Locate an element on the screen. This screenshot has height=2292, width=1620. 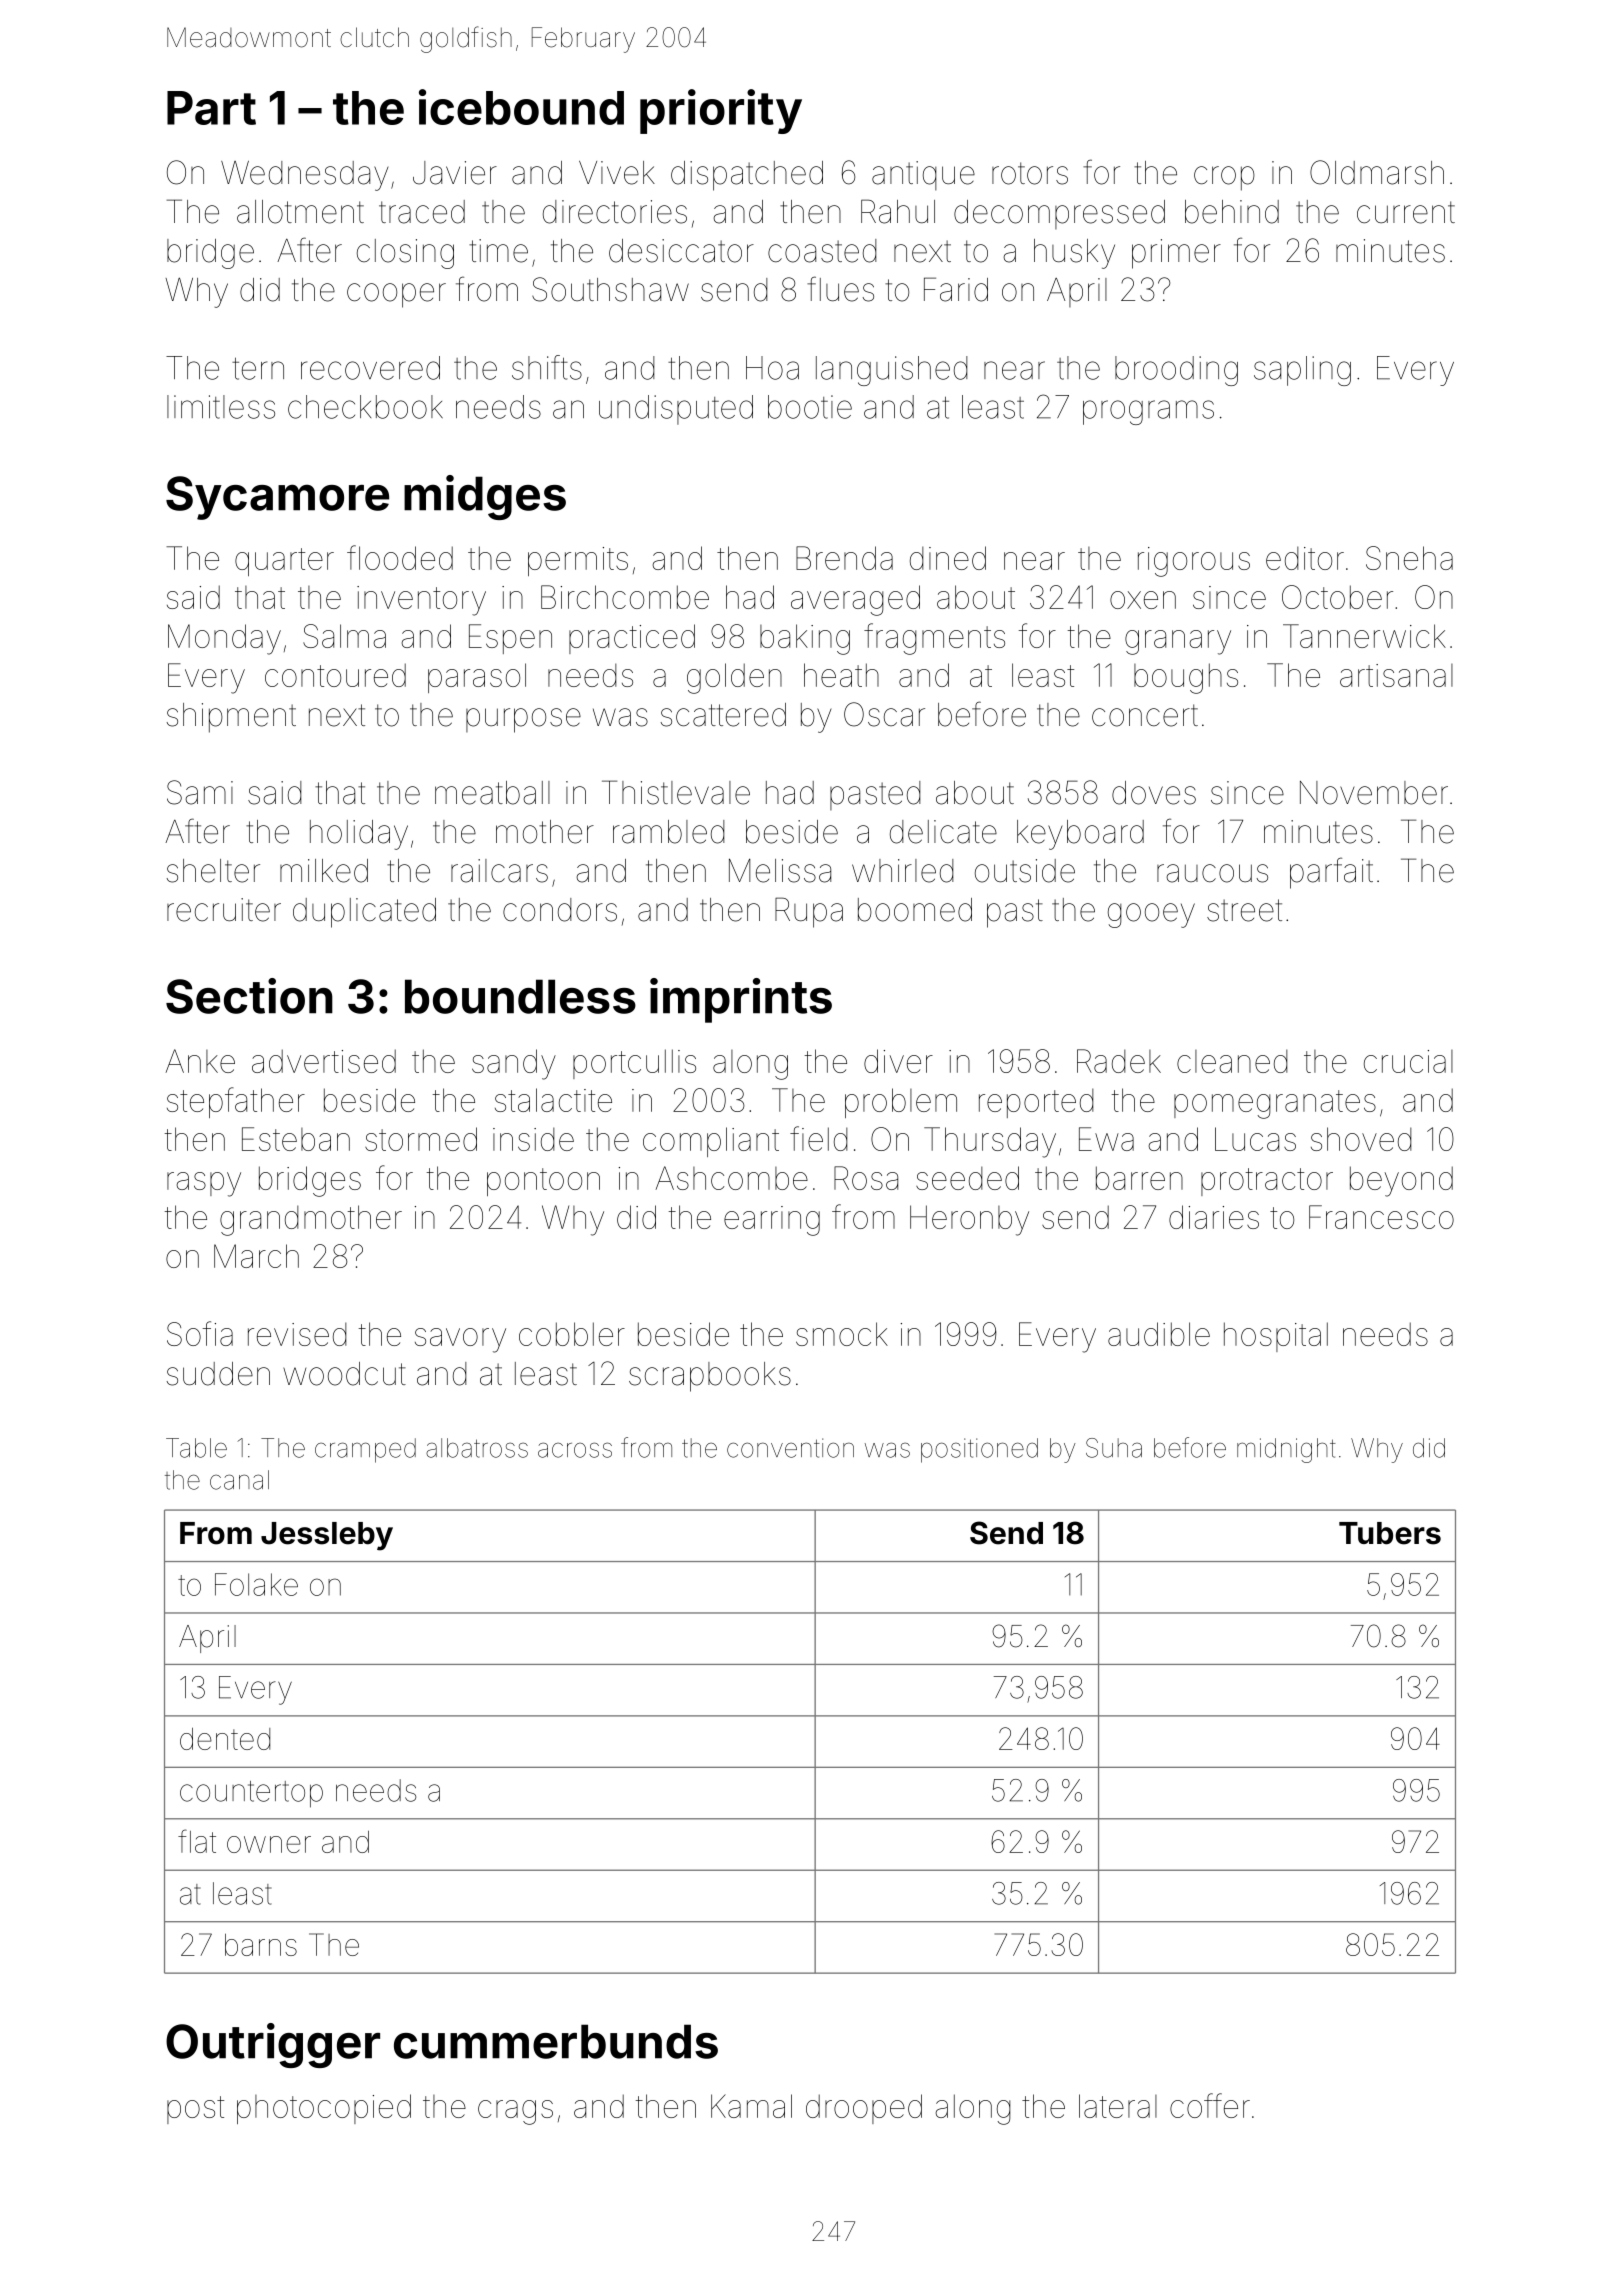
hospital is located at coordinates (1276, 1337).
